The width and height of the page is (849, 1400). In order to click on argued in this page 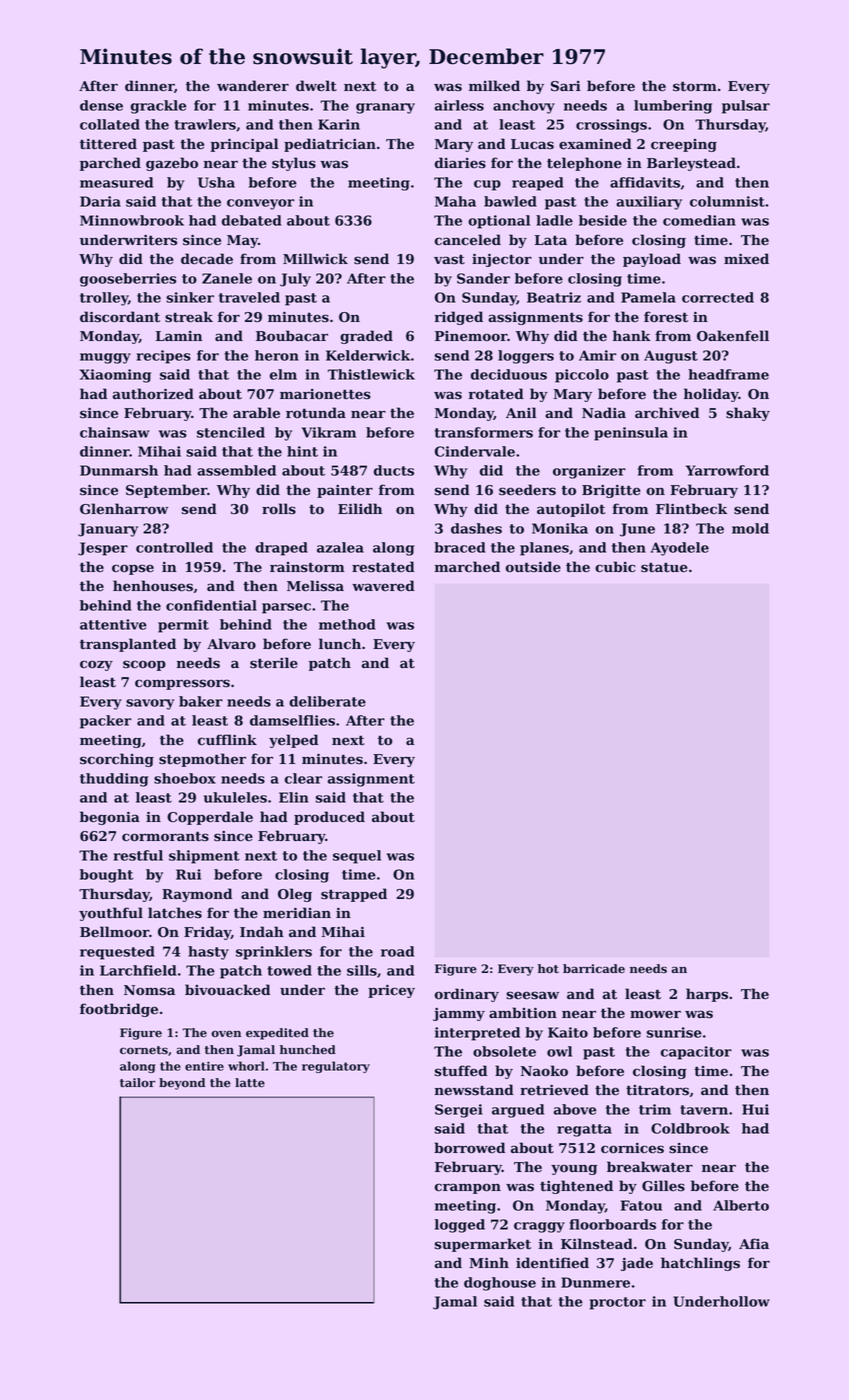, I will do `click(518, 1111)`.
